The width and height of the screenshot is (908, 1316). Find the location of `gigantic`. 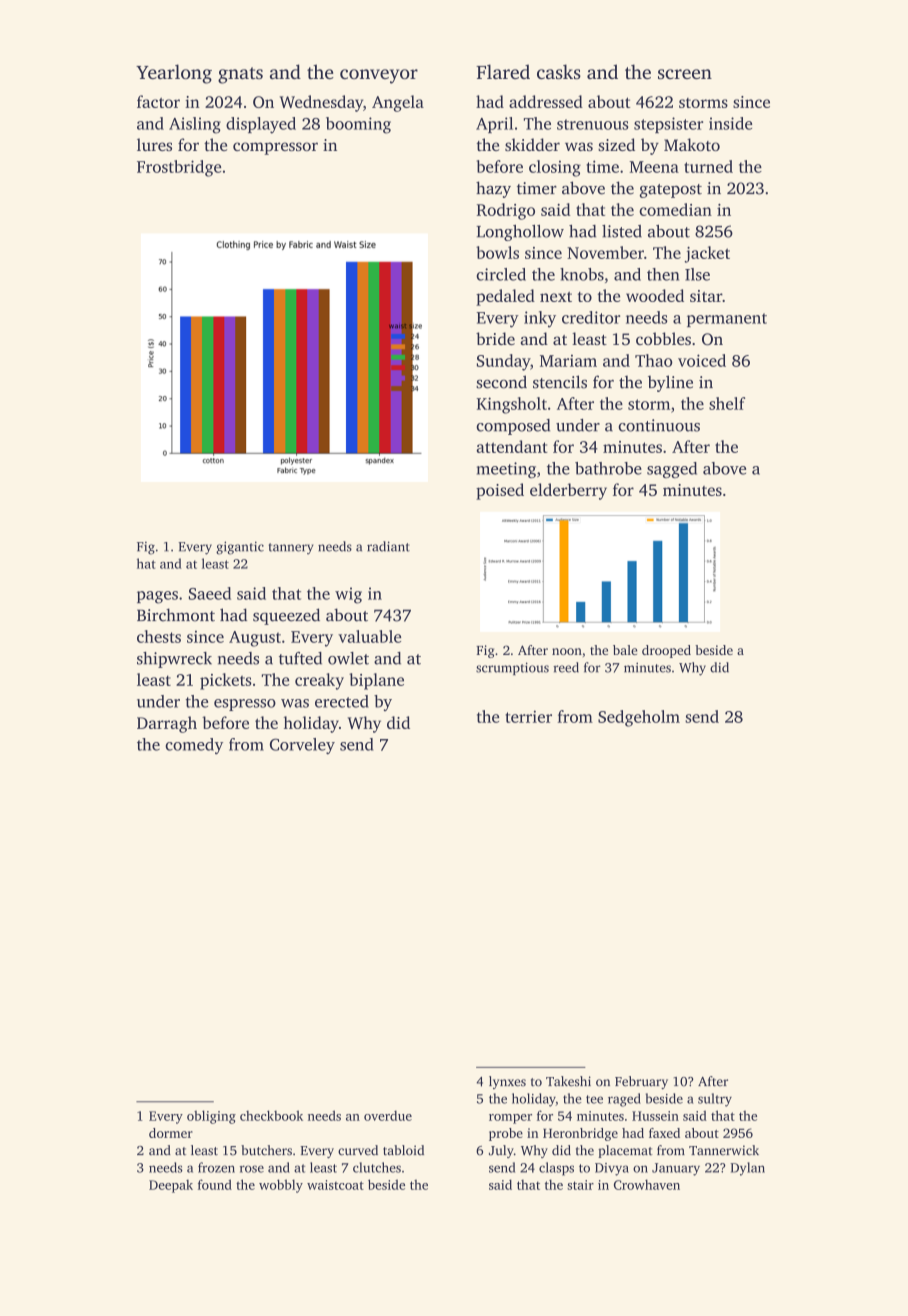

gigantic is located at coordinates (240, 548).
